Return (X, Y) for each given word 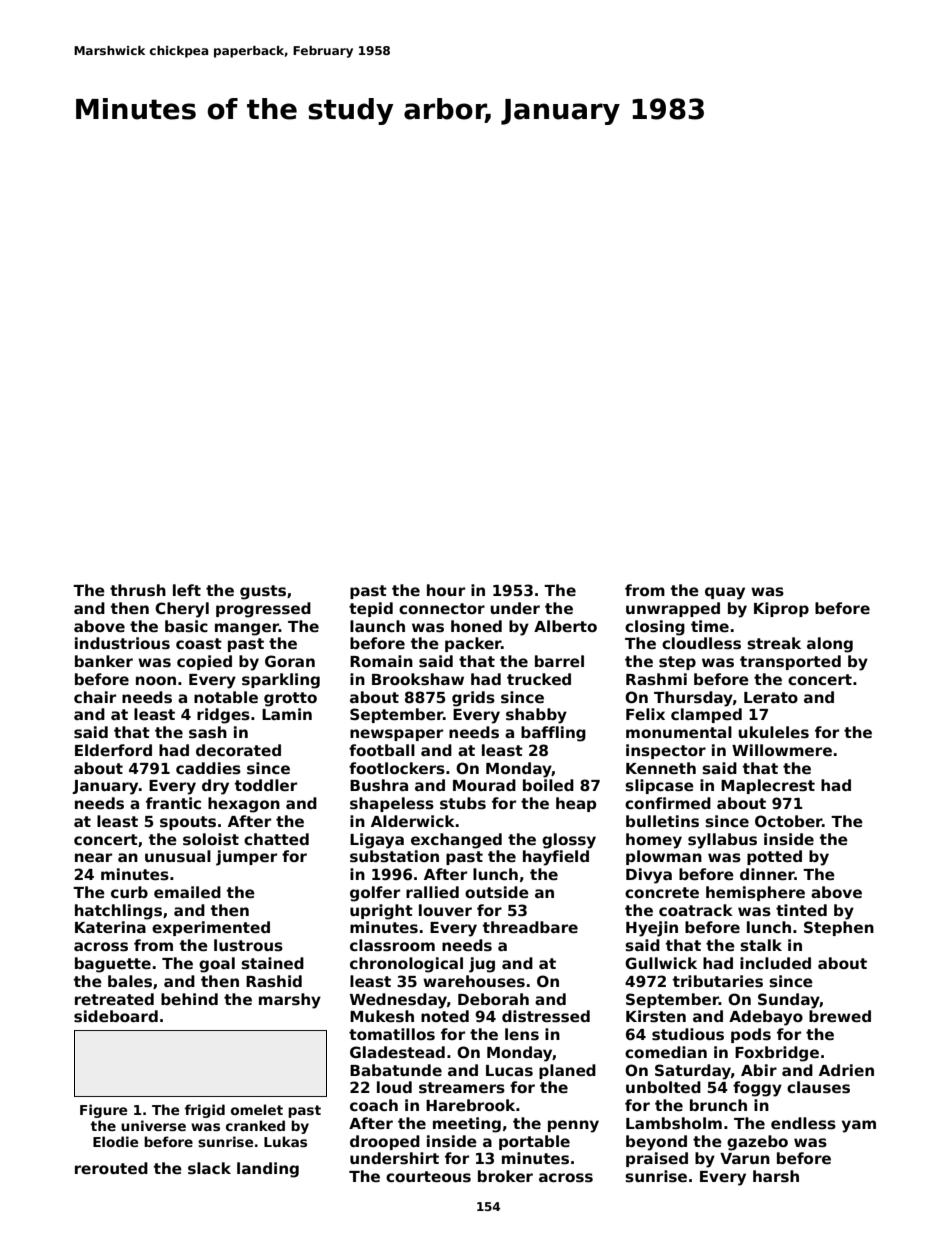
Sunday (789, 1001)
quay (725, 593)
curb (129, 892)
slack (209, 1168)
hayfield (556, 858)
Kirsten (656, 1016)
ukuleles (774, 732)
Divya (649, 876)
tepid (371, 609)
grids (473, 699)
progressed (263, 610)
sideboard (116, 1016)
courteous (428, 1177)
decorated (238, 750)
